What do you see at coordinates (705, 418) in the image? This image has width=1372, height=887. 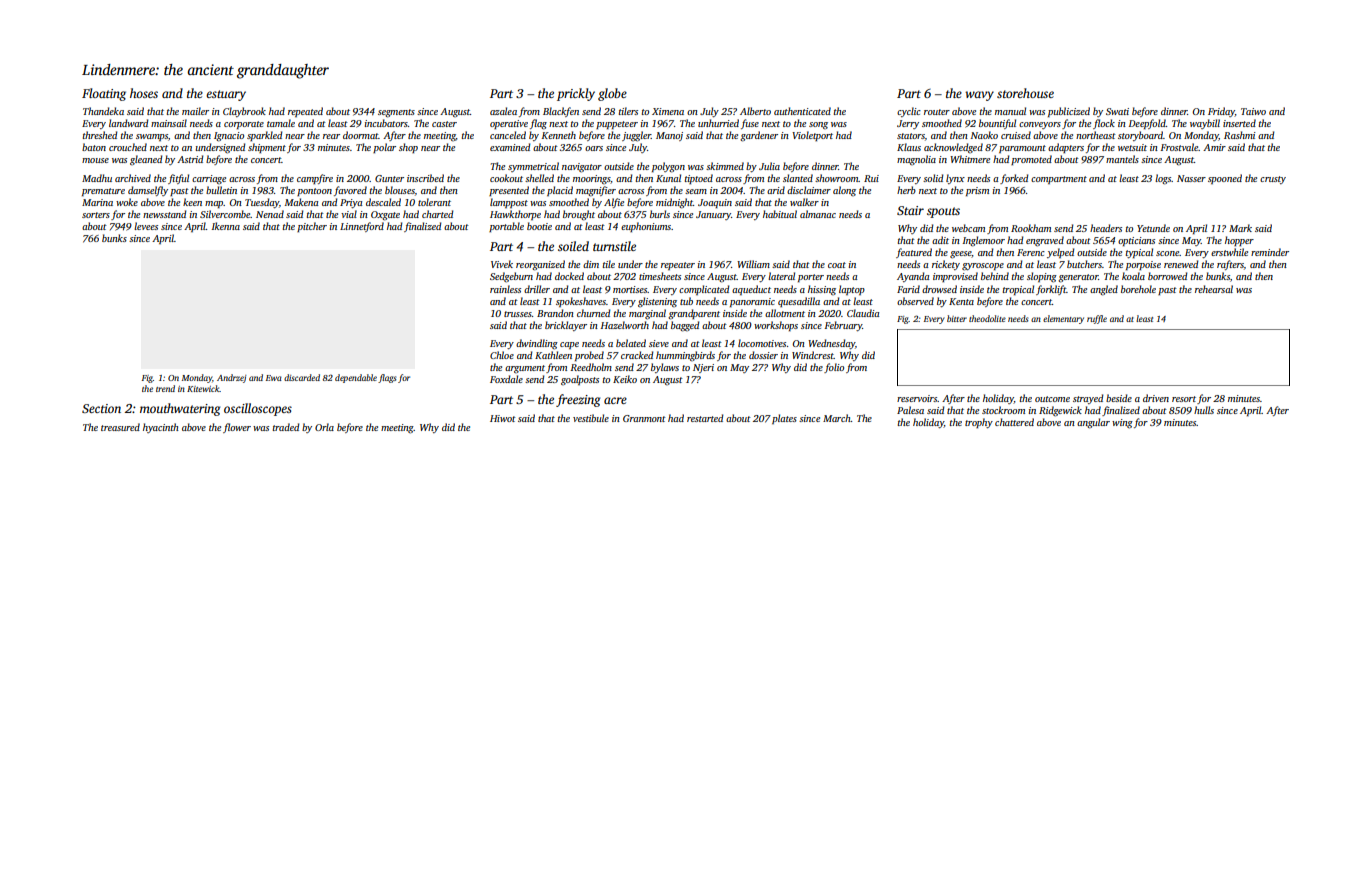 I see `restarted` at bounding box center [705, 418].
